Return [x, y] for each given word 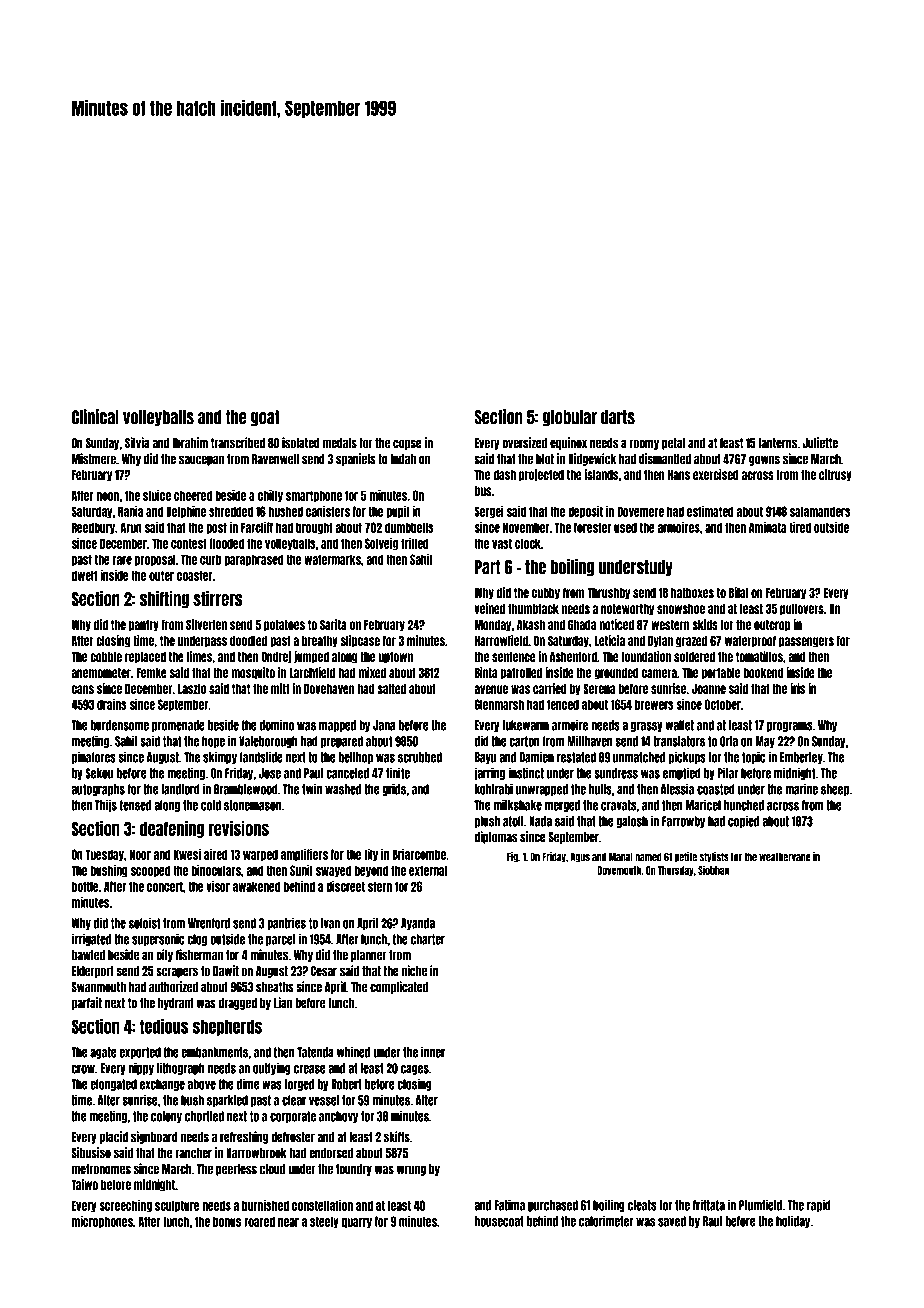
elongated [113, 1085]
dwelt [84, 575]
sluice [157, 495]
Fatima [509, 1205]
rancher [193, 1153]
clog [197, 940]
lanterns [777, 443]
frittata [709, 1205]
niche [414, 971]
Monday [493, 626]
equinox [568, 443]
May [765, 742]
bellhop [356, 758]
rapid [819, 1205]
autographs [98, 790]
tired [800, 527]
